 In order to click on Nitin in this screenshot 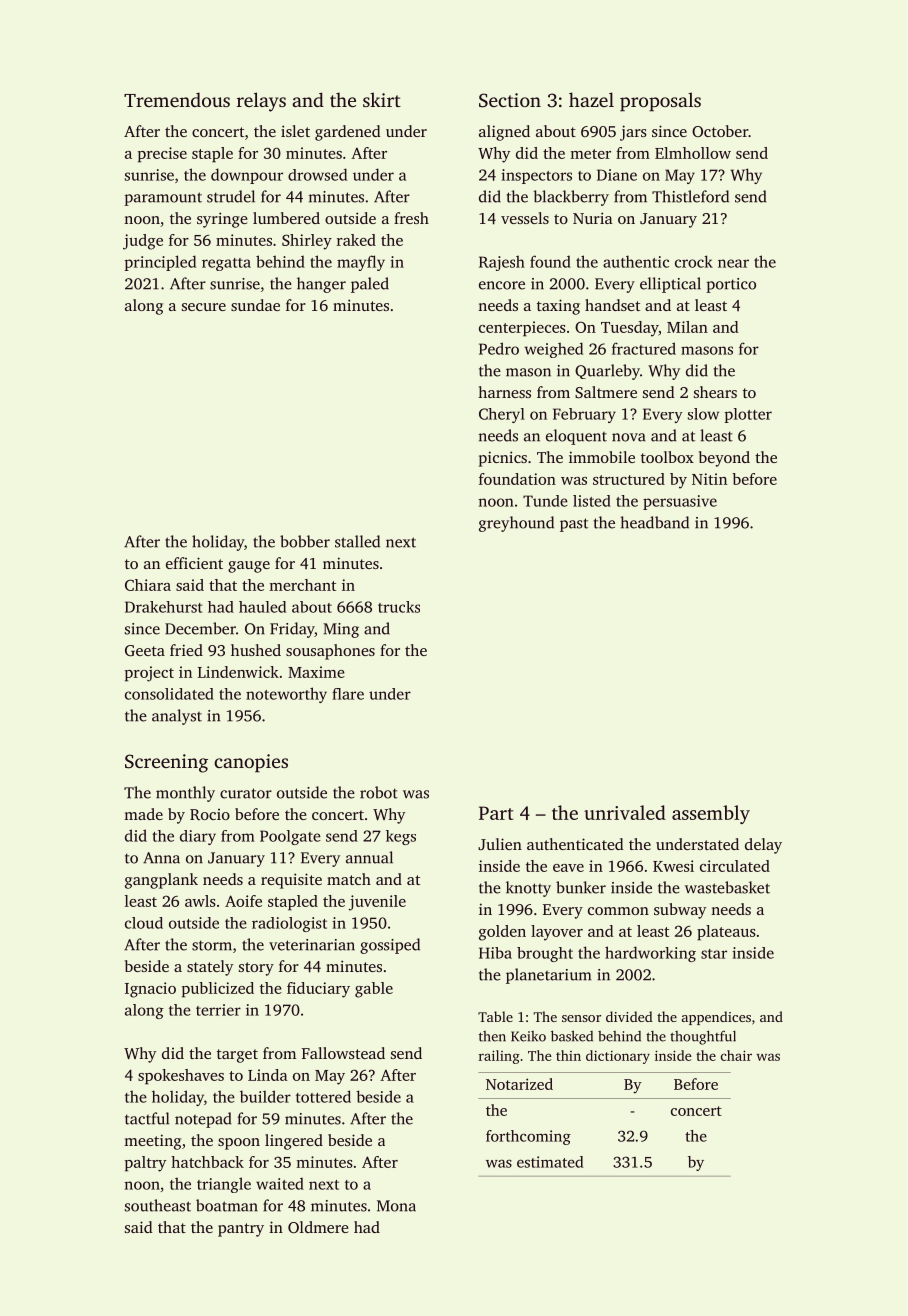, I will do `click(709, 479)`.
